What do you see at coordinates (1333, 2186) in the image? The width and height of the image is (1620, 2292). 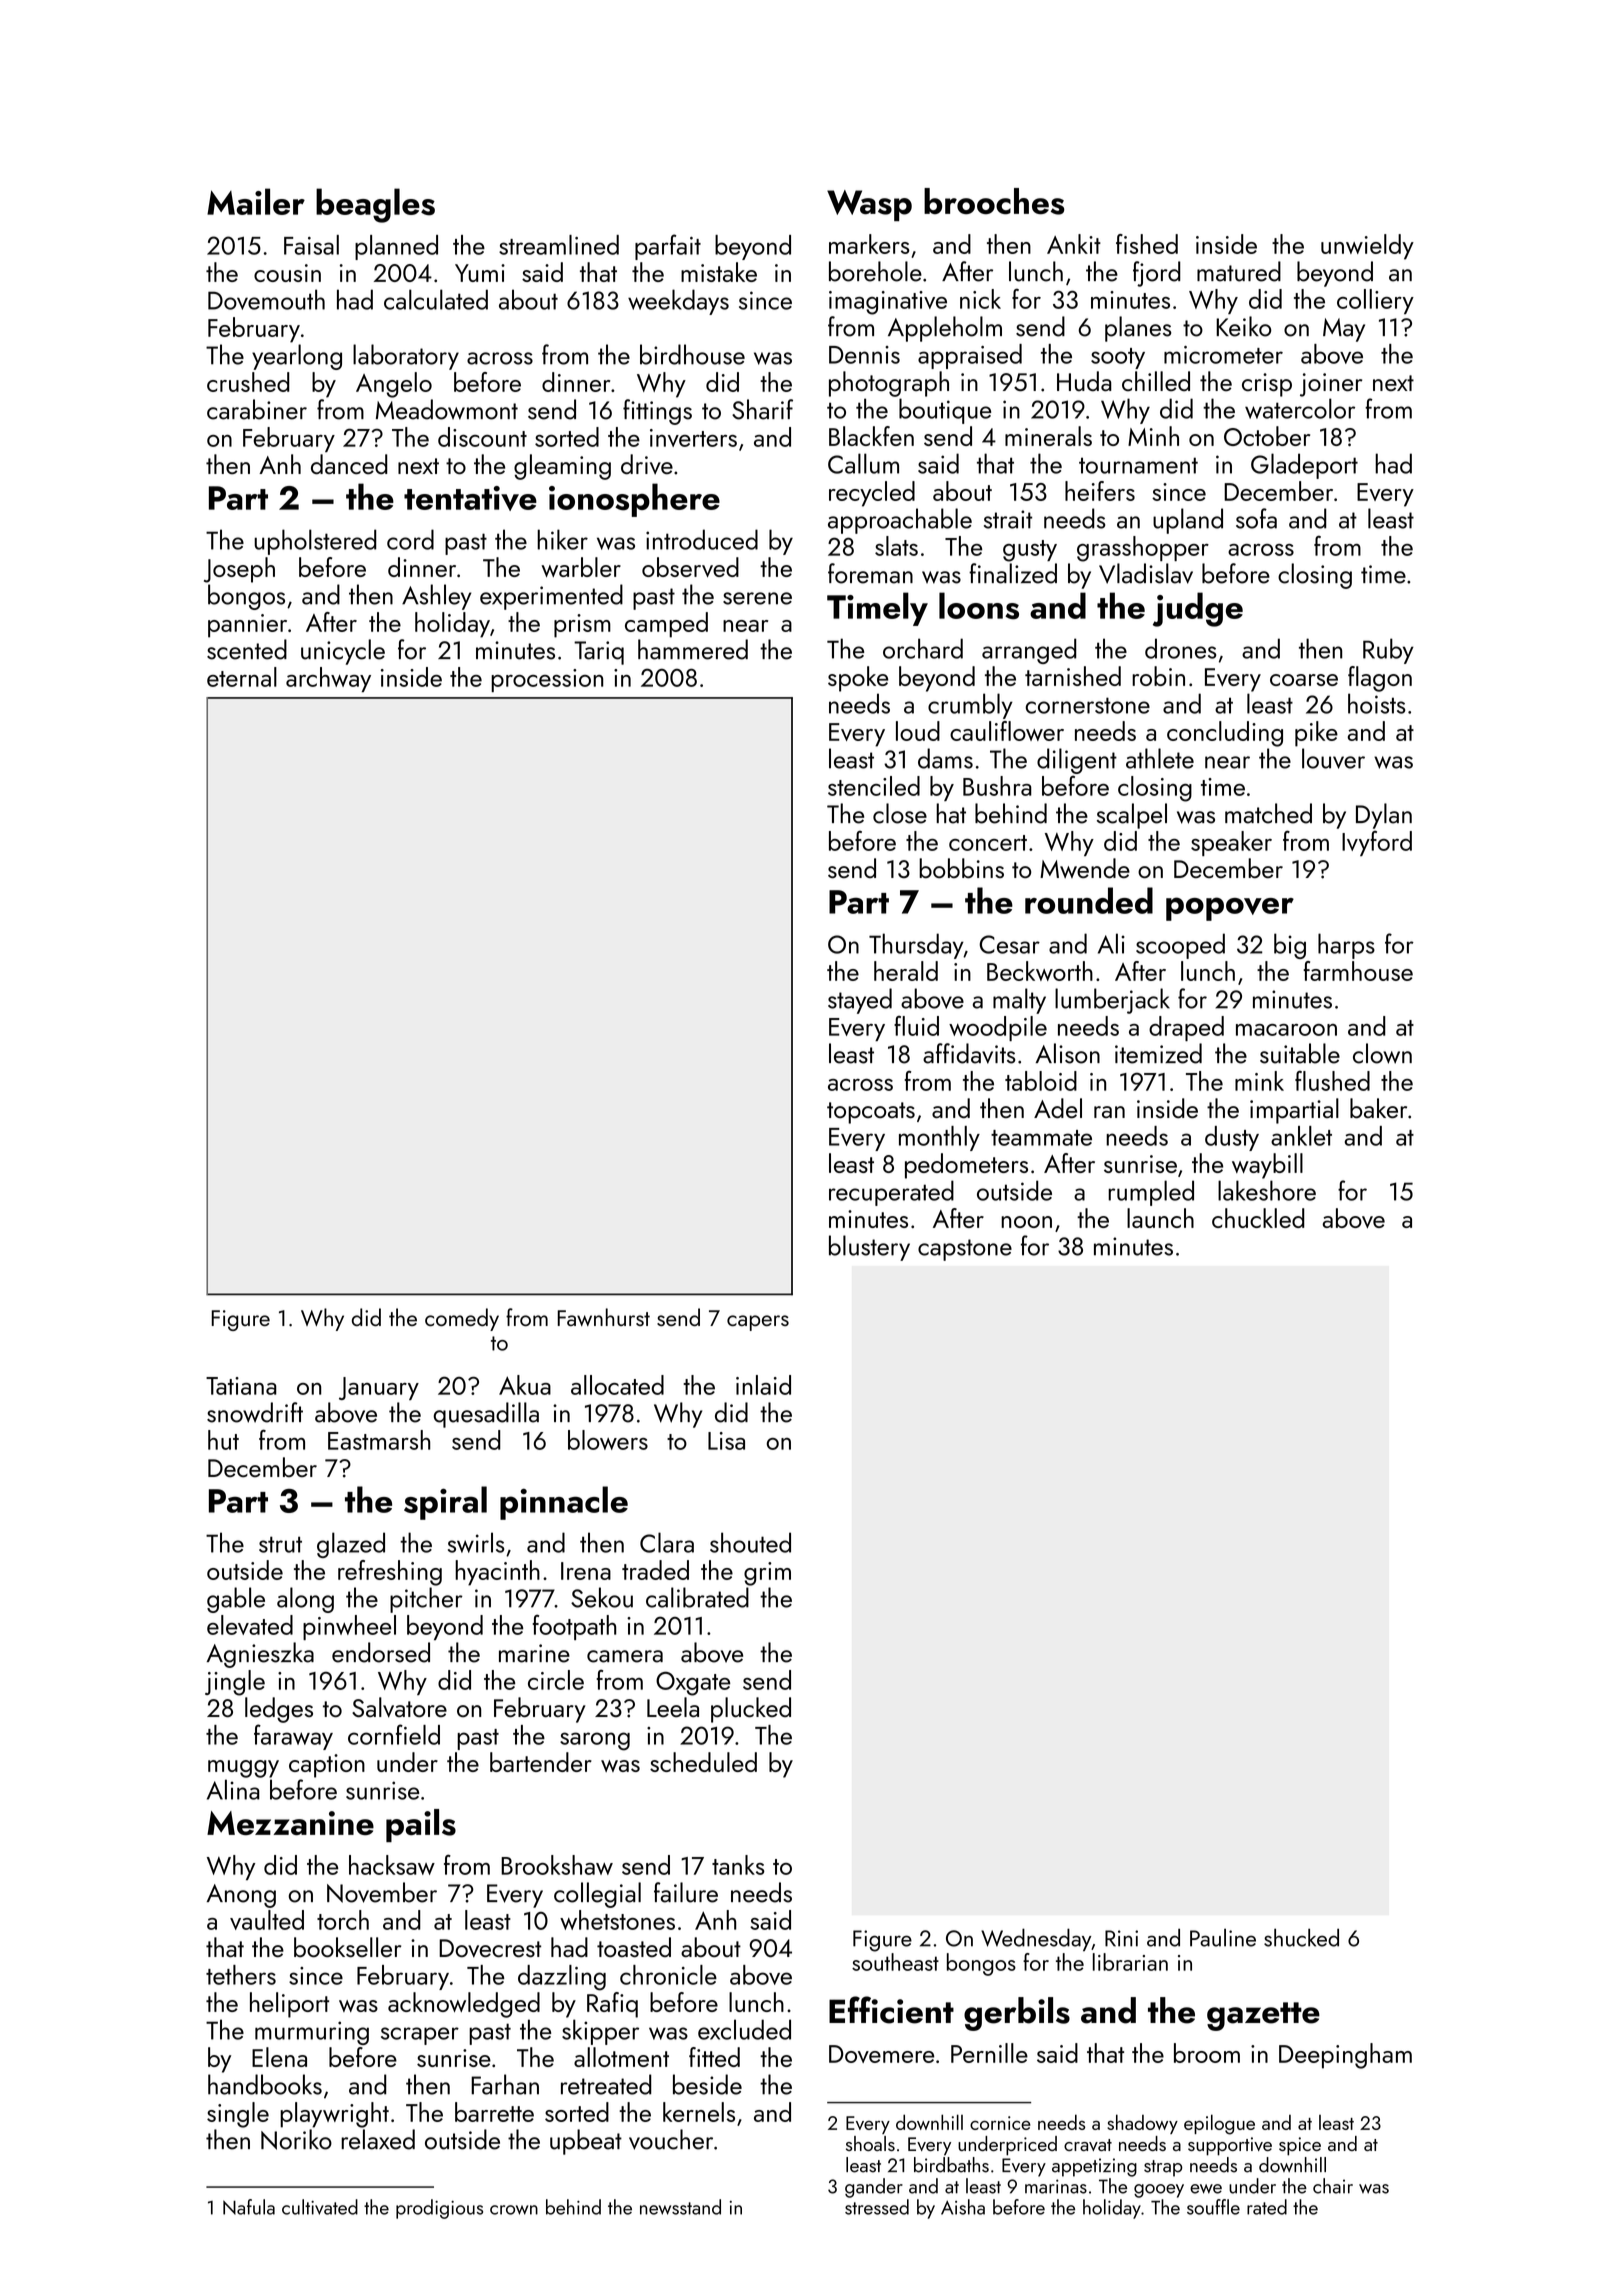 I see `chair` at bounding box center [1333, 2186].
